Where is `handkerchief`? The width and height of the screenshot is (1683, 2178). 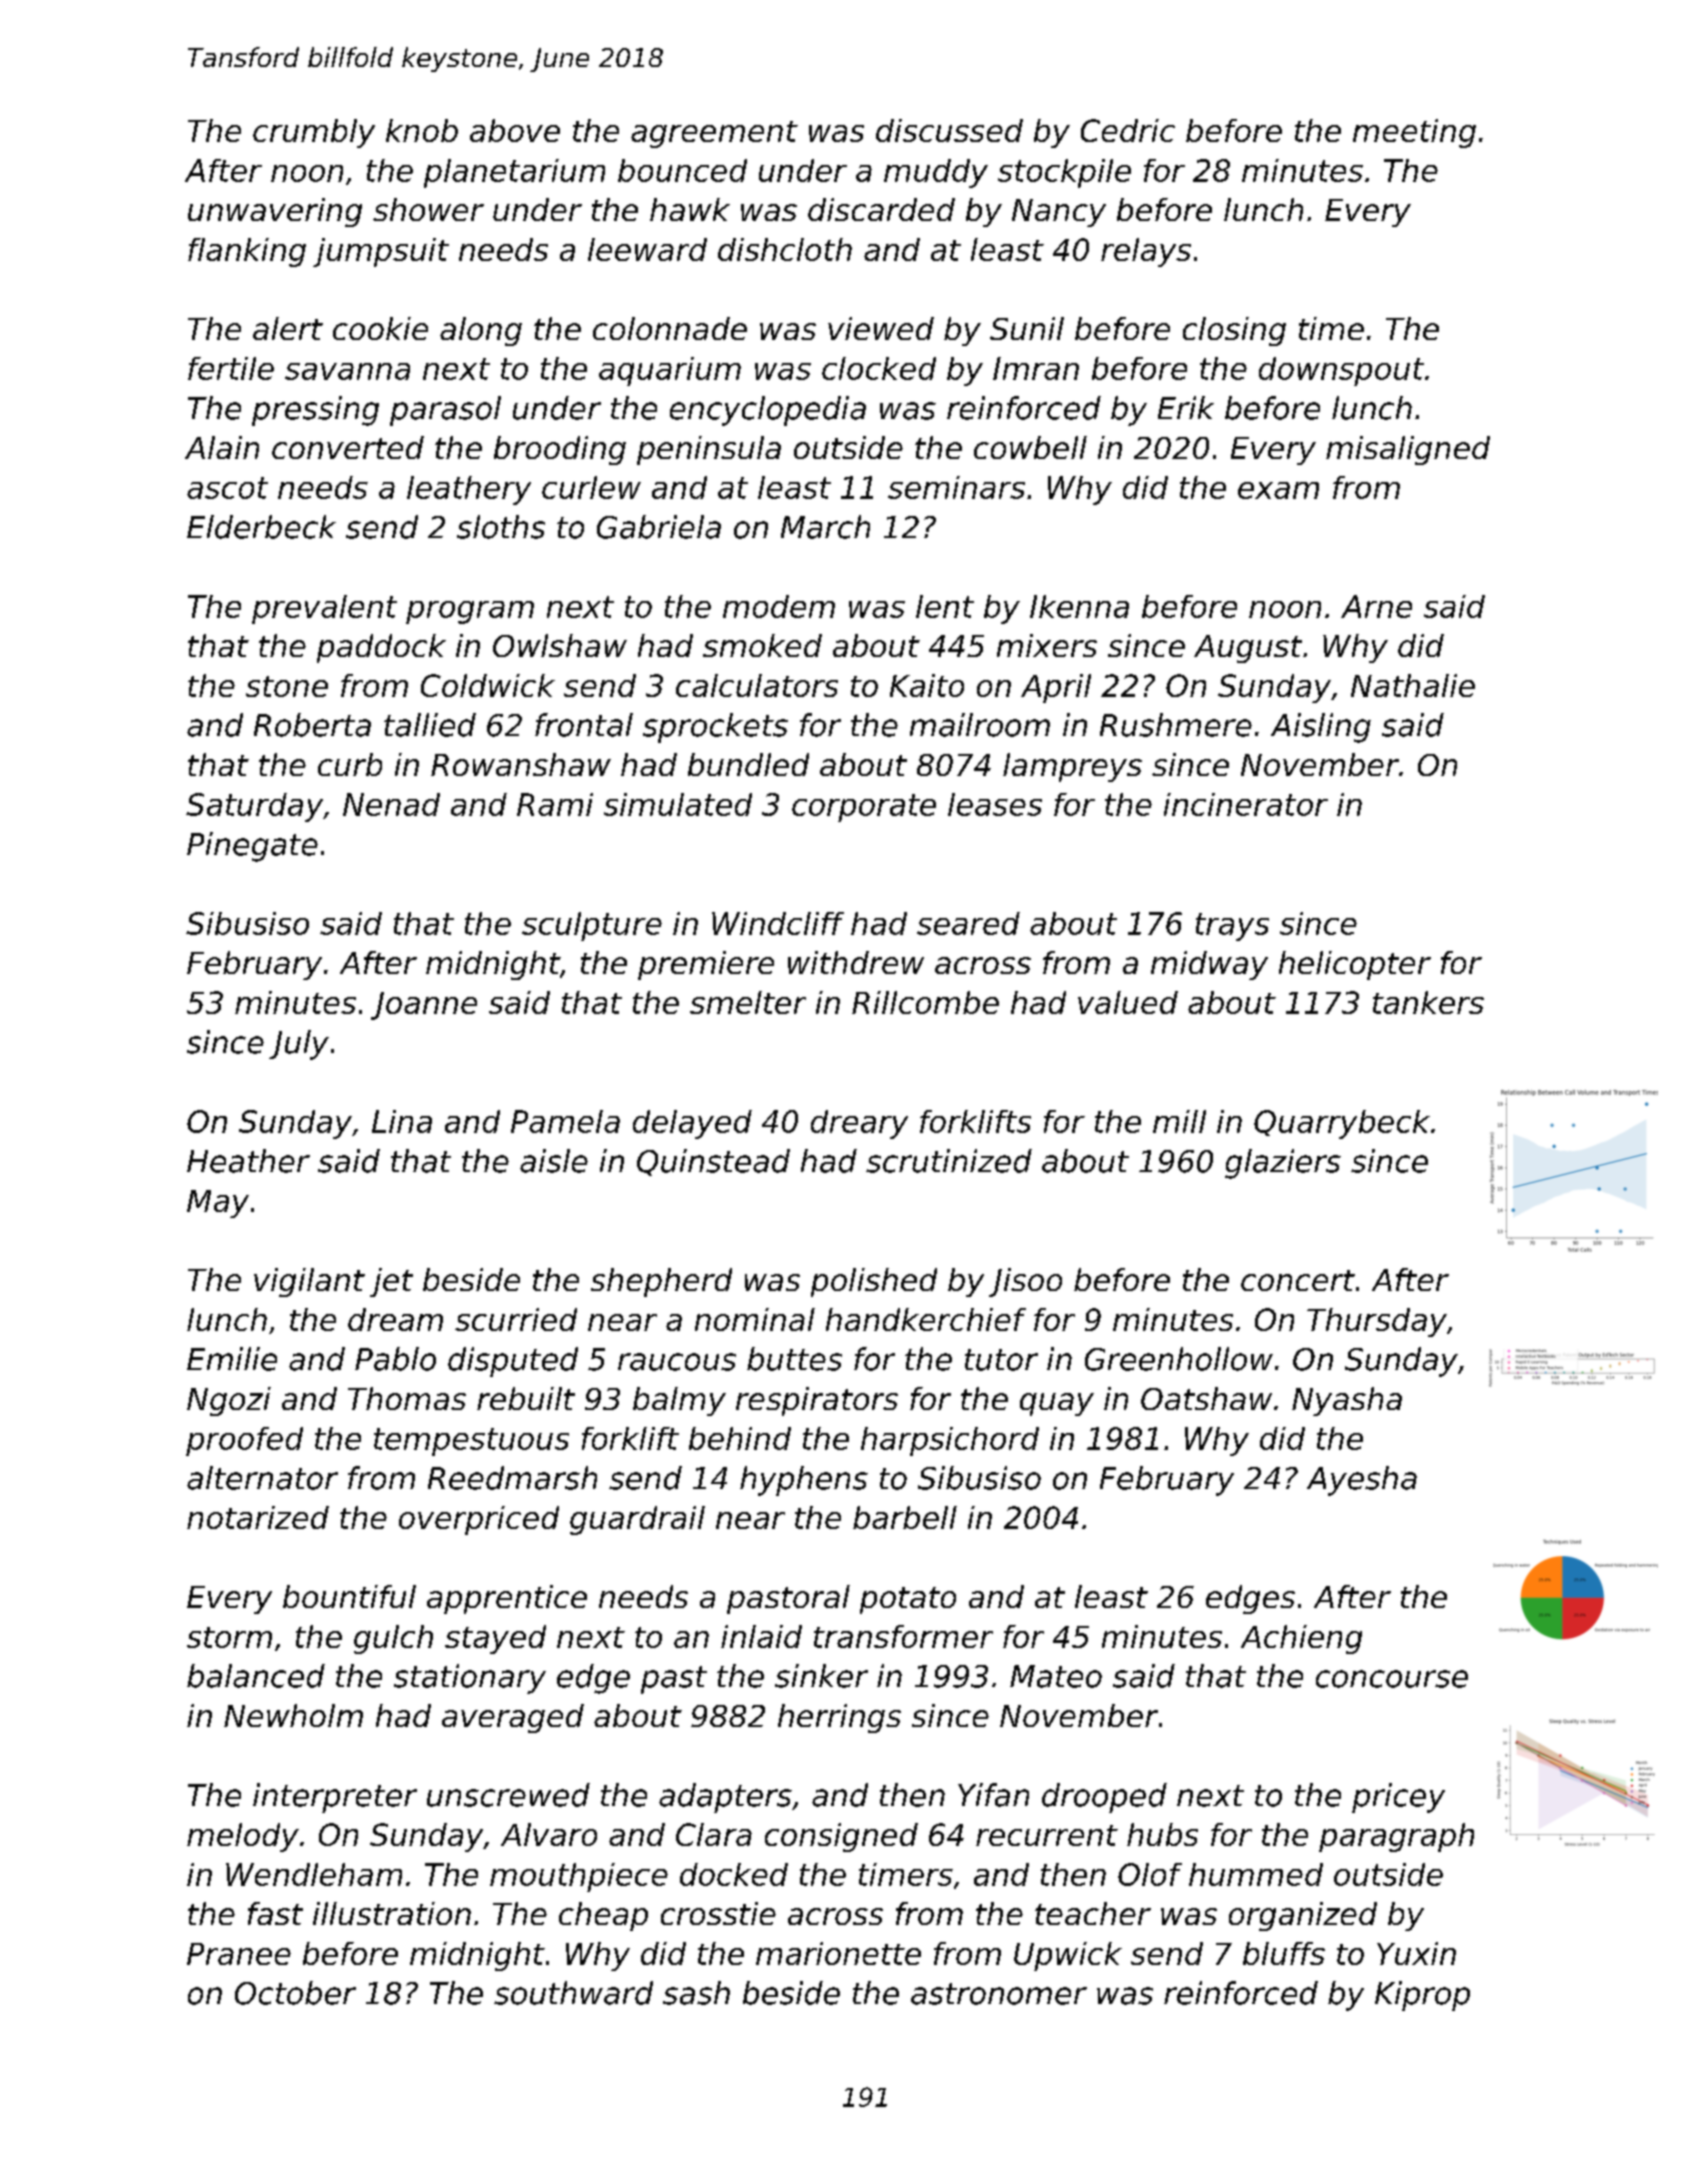 handkerchief is located at coordinates (926, 1319).
